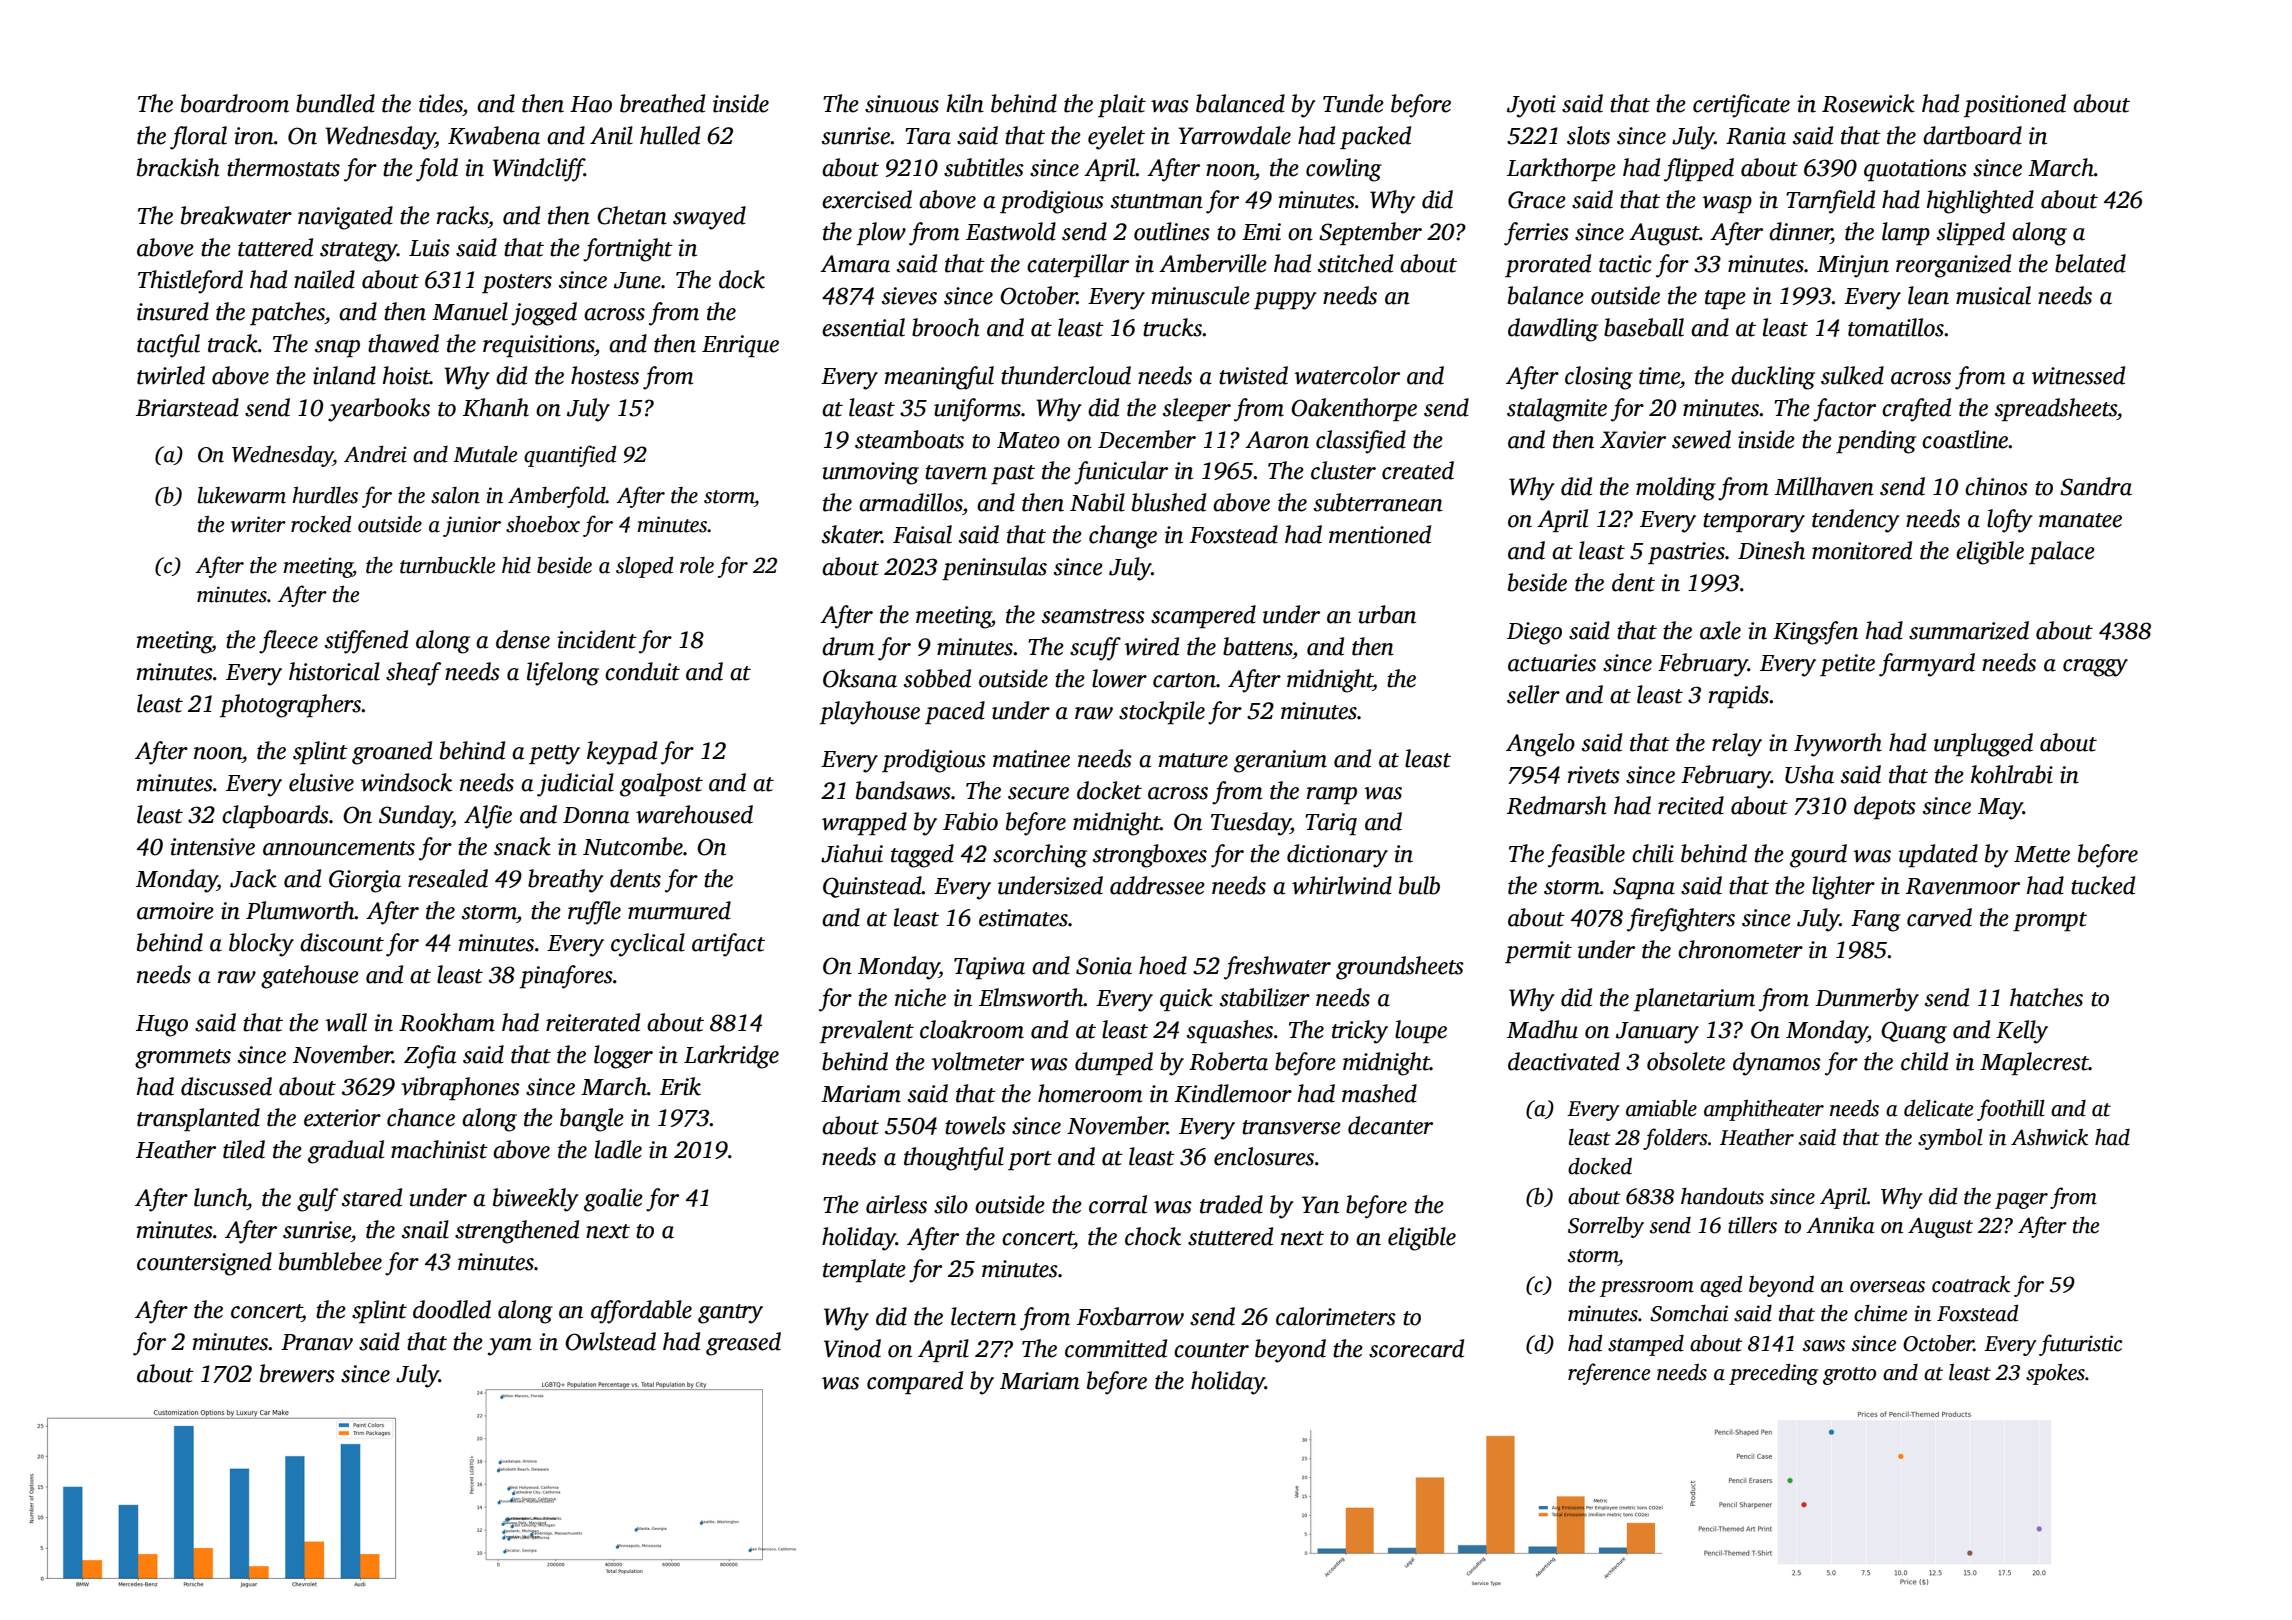 The width and height of the screenshot is (2292, 1620). Describe the element at coordinates (2090, 263) in the screenshot. I see `belated` at that location.
